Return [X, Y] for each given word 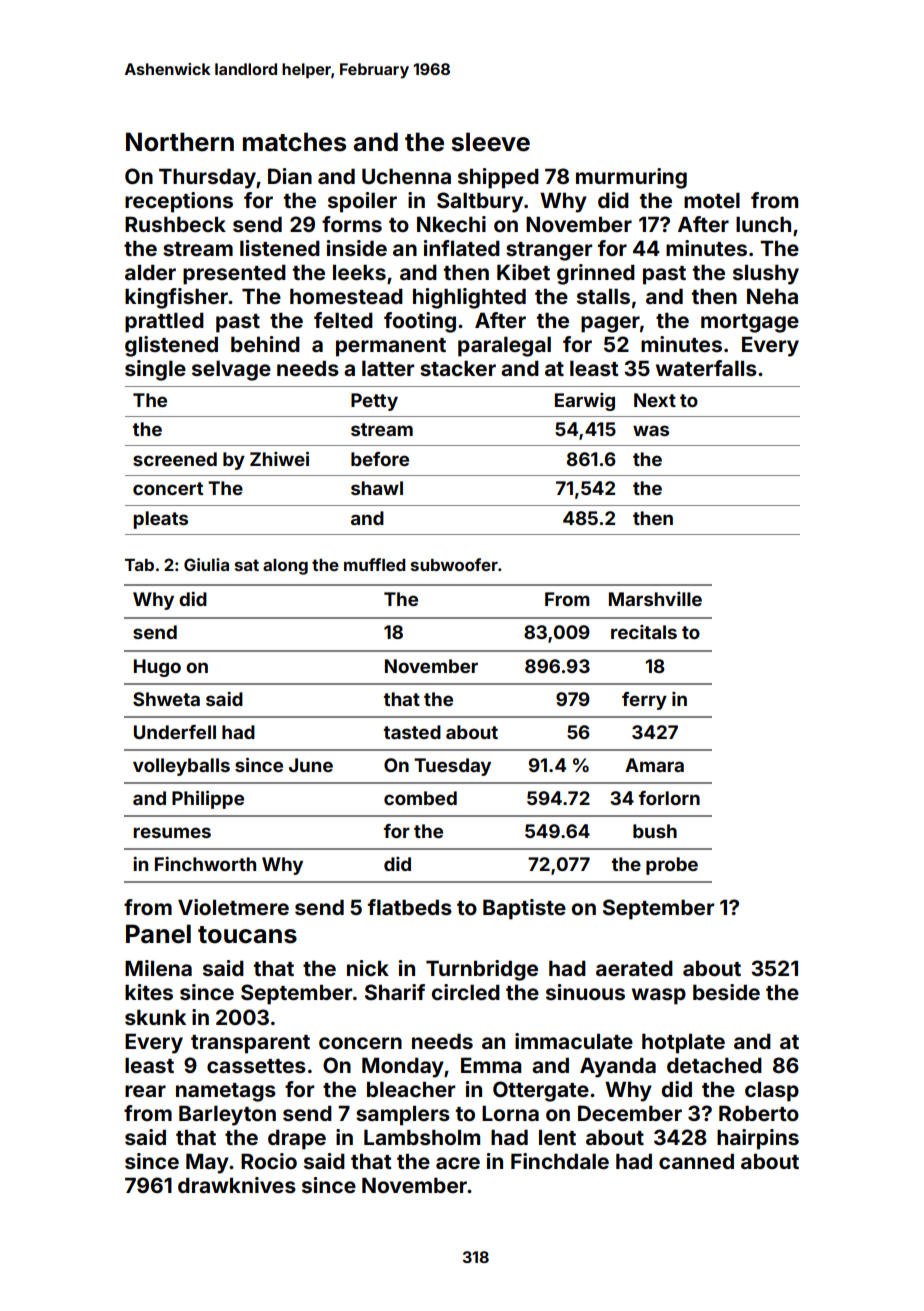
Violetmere [233, 907]
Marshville [655, 599]
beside [726, 992]
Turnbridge [482, 970]
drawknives [237, 1185]
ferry [644, 701]
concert [168, 488]
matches [294, 142]
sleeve [490, 142]
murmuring [631, 178]
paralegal [504, 346]
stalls [603, 296]
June [311, 765]
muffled [375, 564]
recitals [644, 632]
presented [234, 274]
